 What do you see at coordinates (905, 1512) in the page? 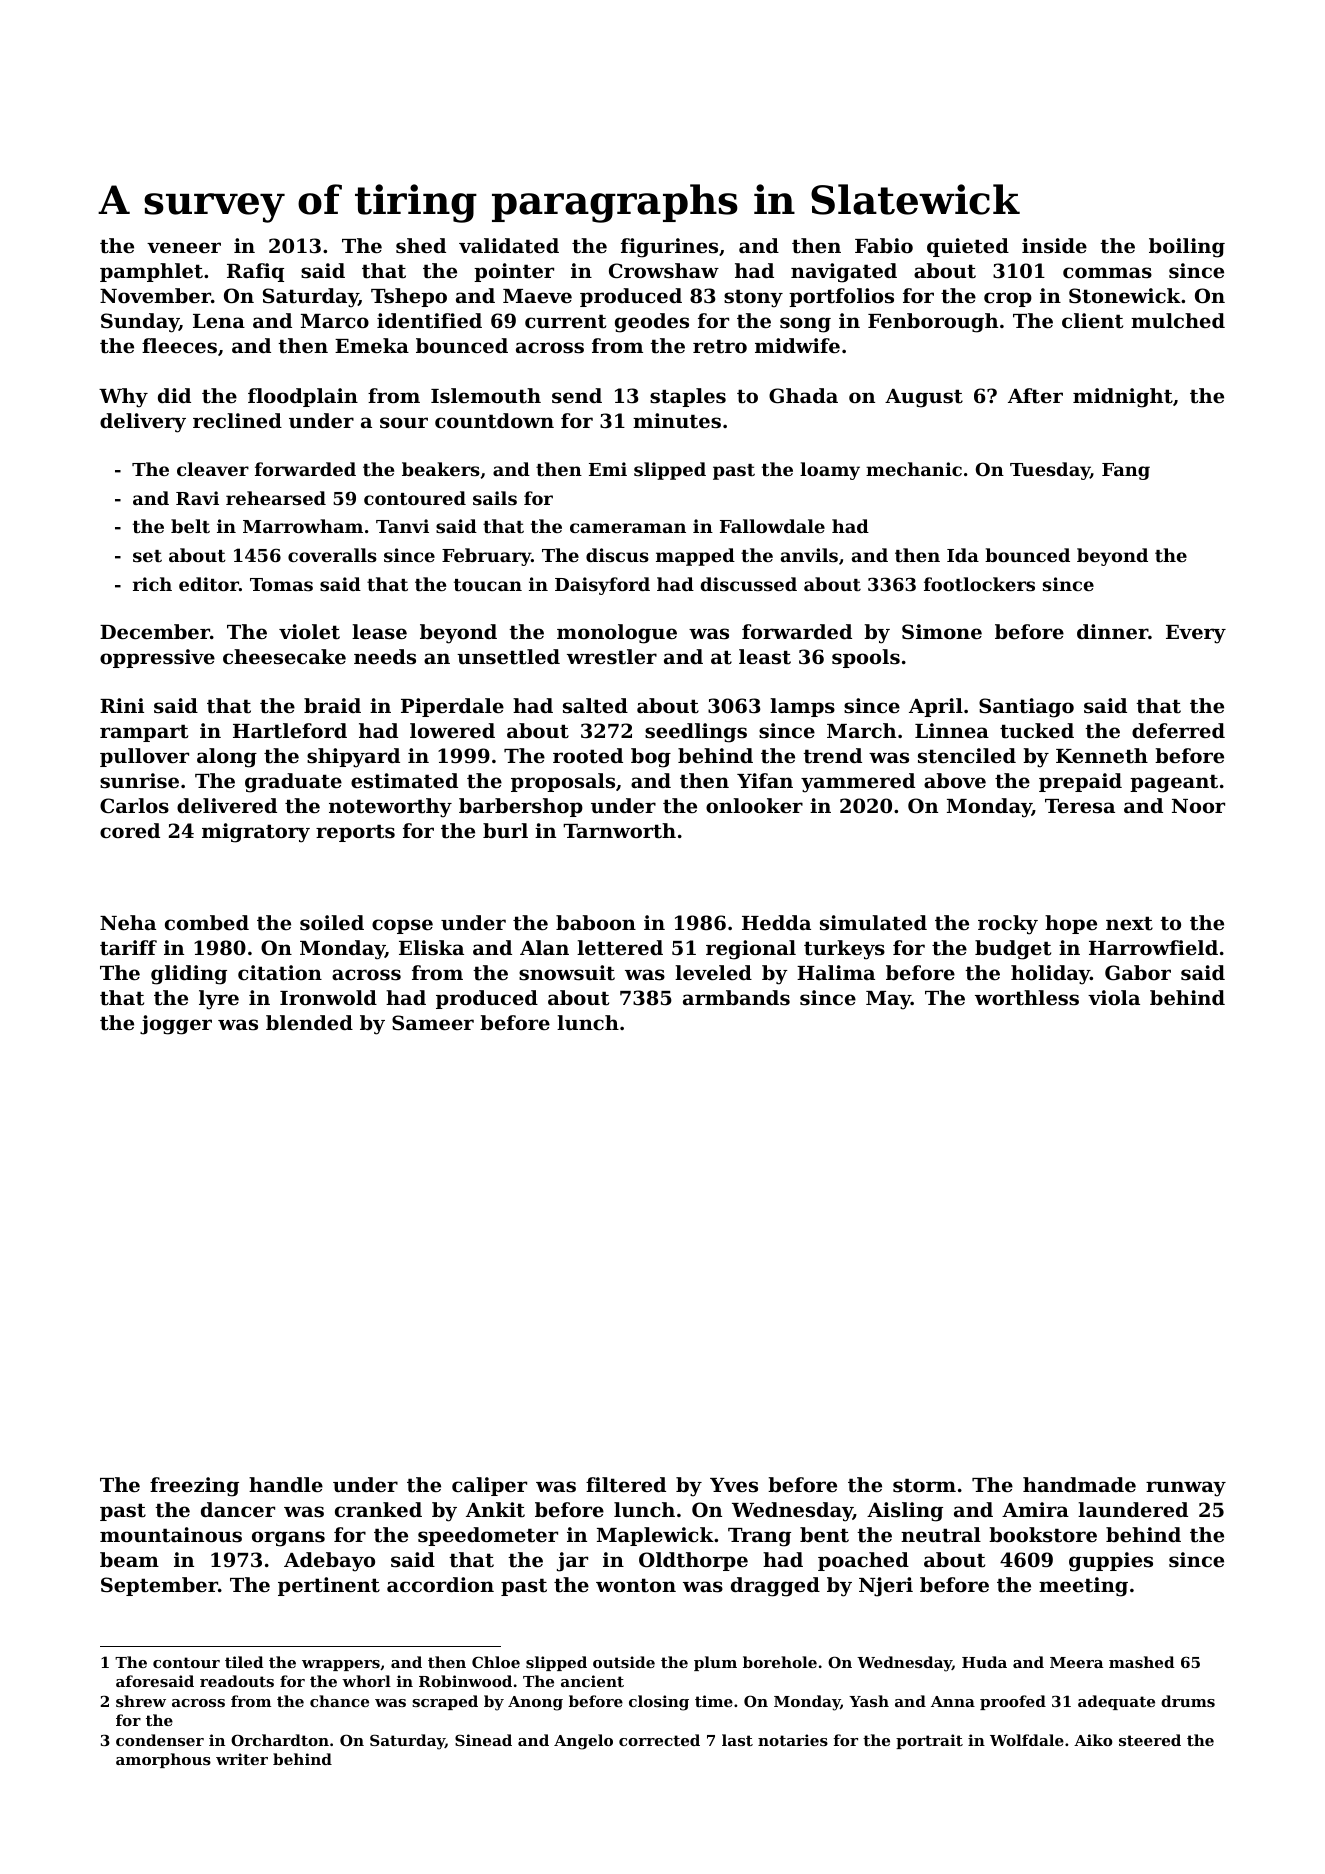
I see `Aisling` at bounding box center [905, 1512].
